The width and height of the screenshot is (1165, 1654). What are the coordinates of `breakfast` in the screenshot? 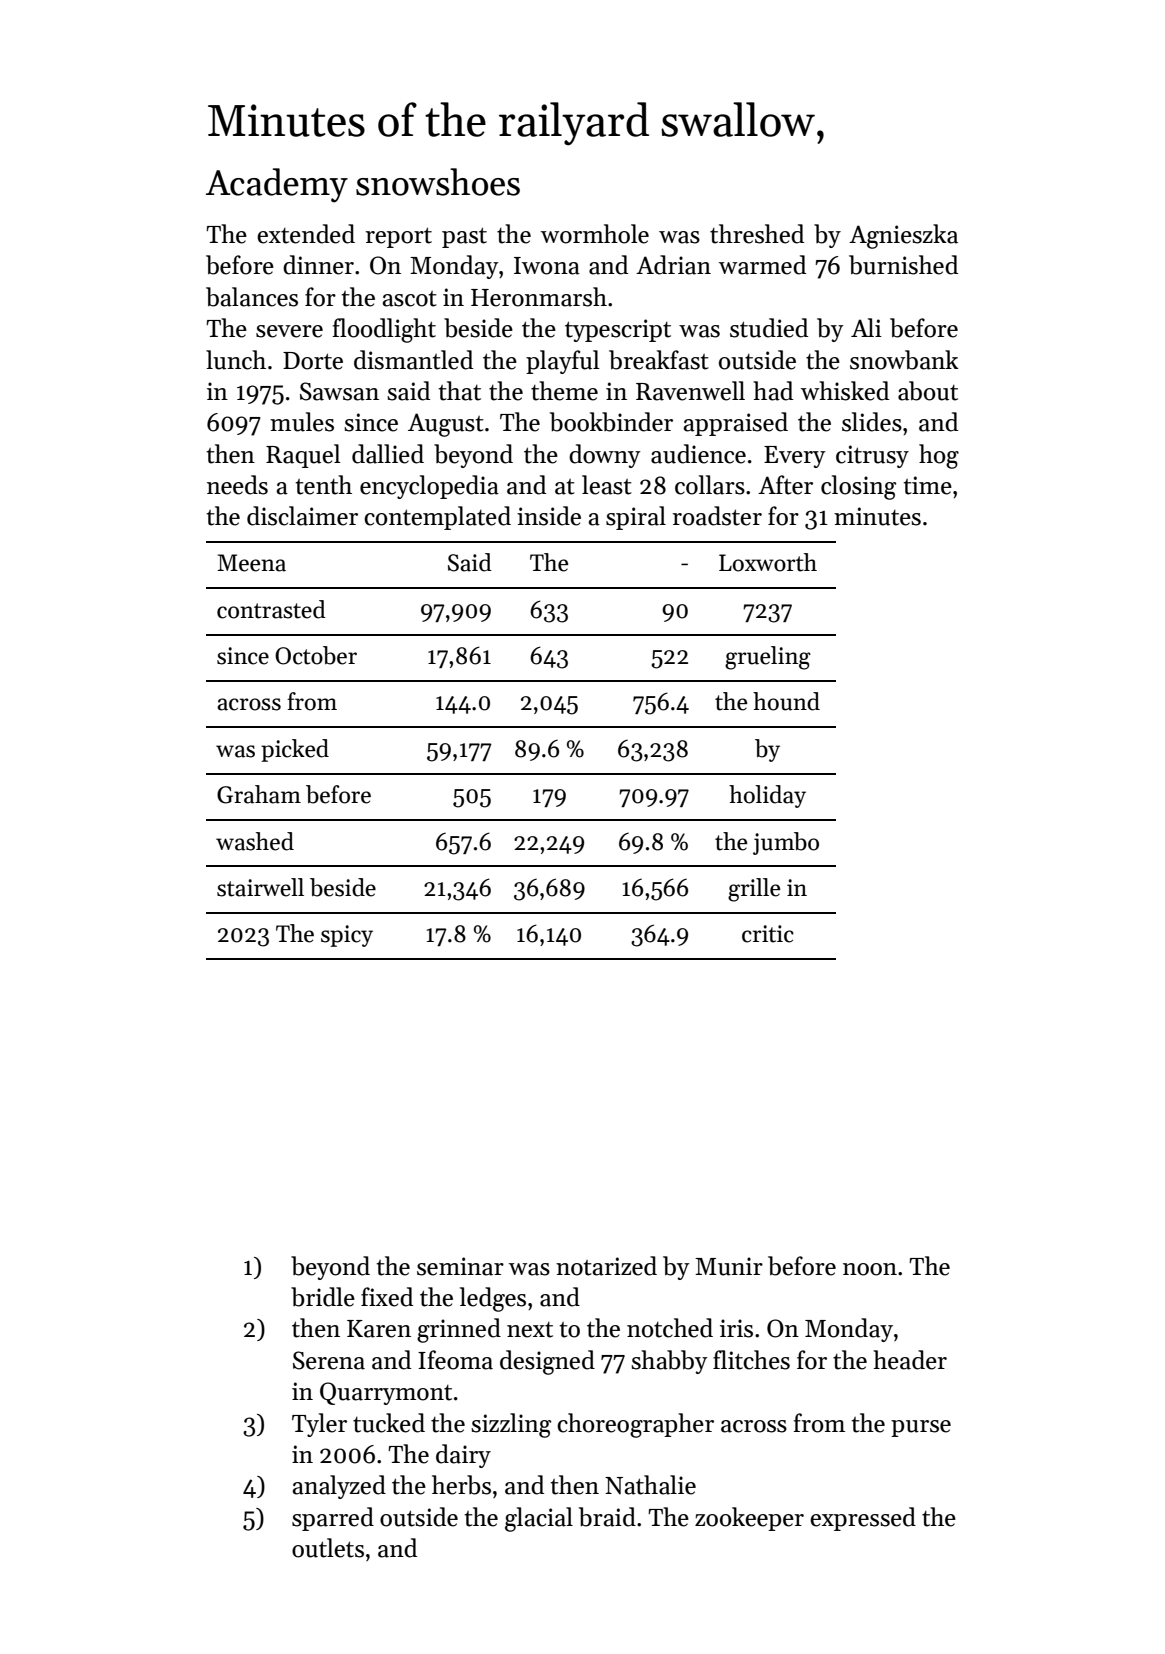 It's located at (659, 360).
